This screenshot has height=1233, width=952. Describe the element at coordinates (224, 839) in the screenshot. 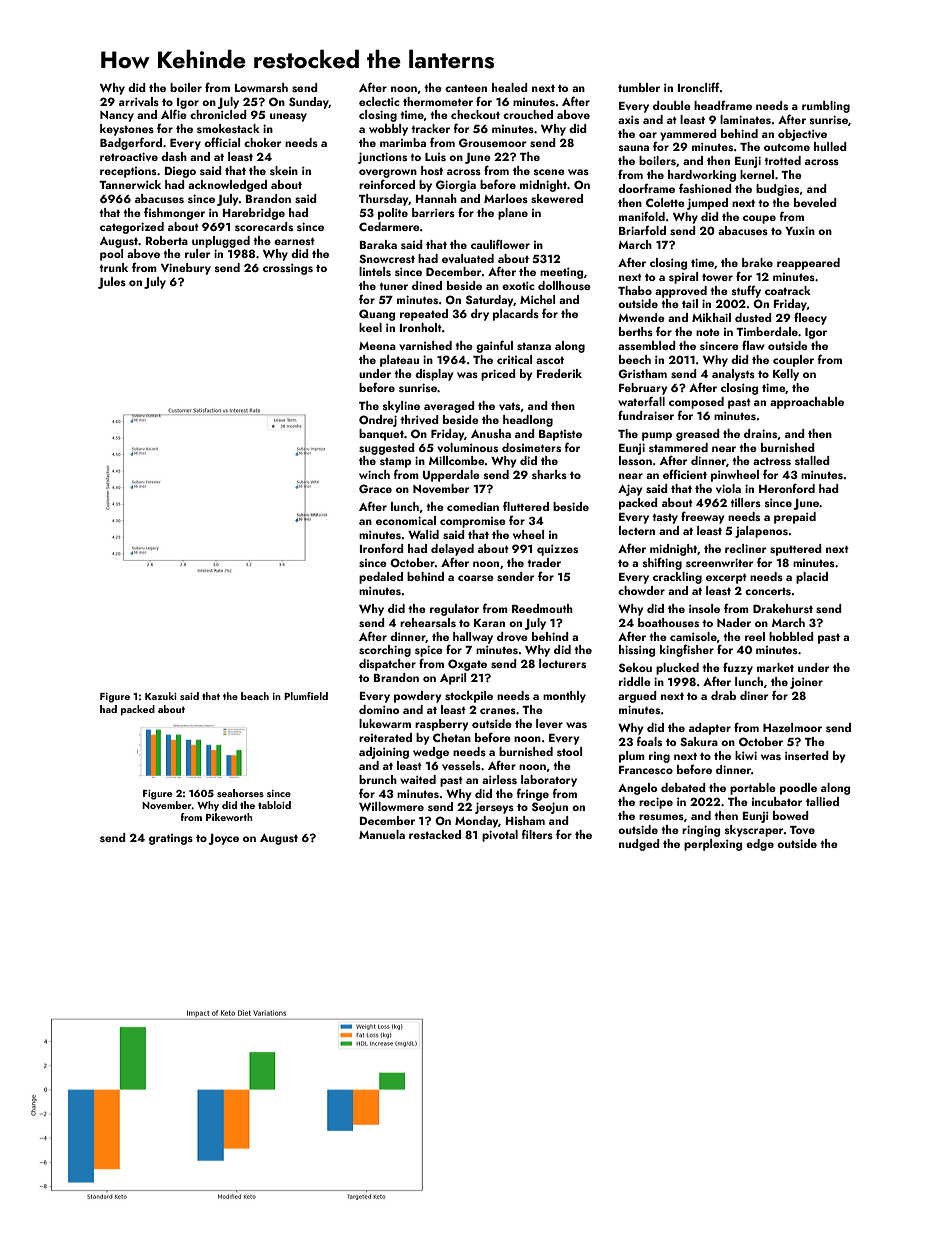

I see `Joyce` at that location.
